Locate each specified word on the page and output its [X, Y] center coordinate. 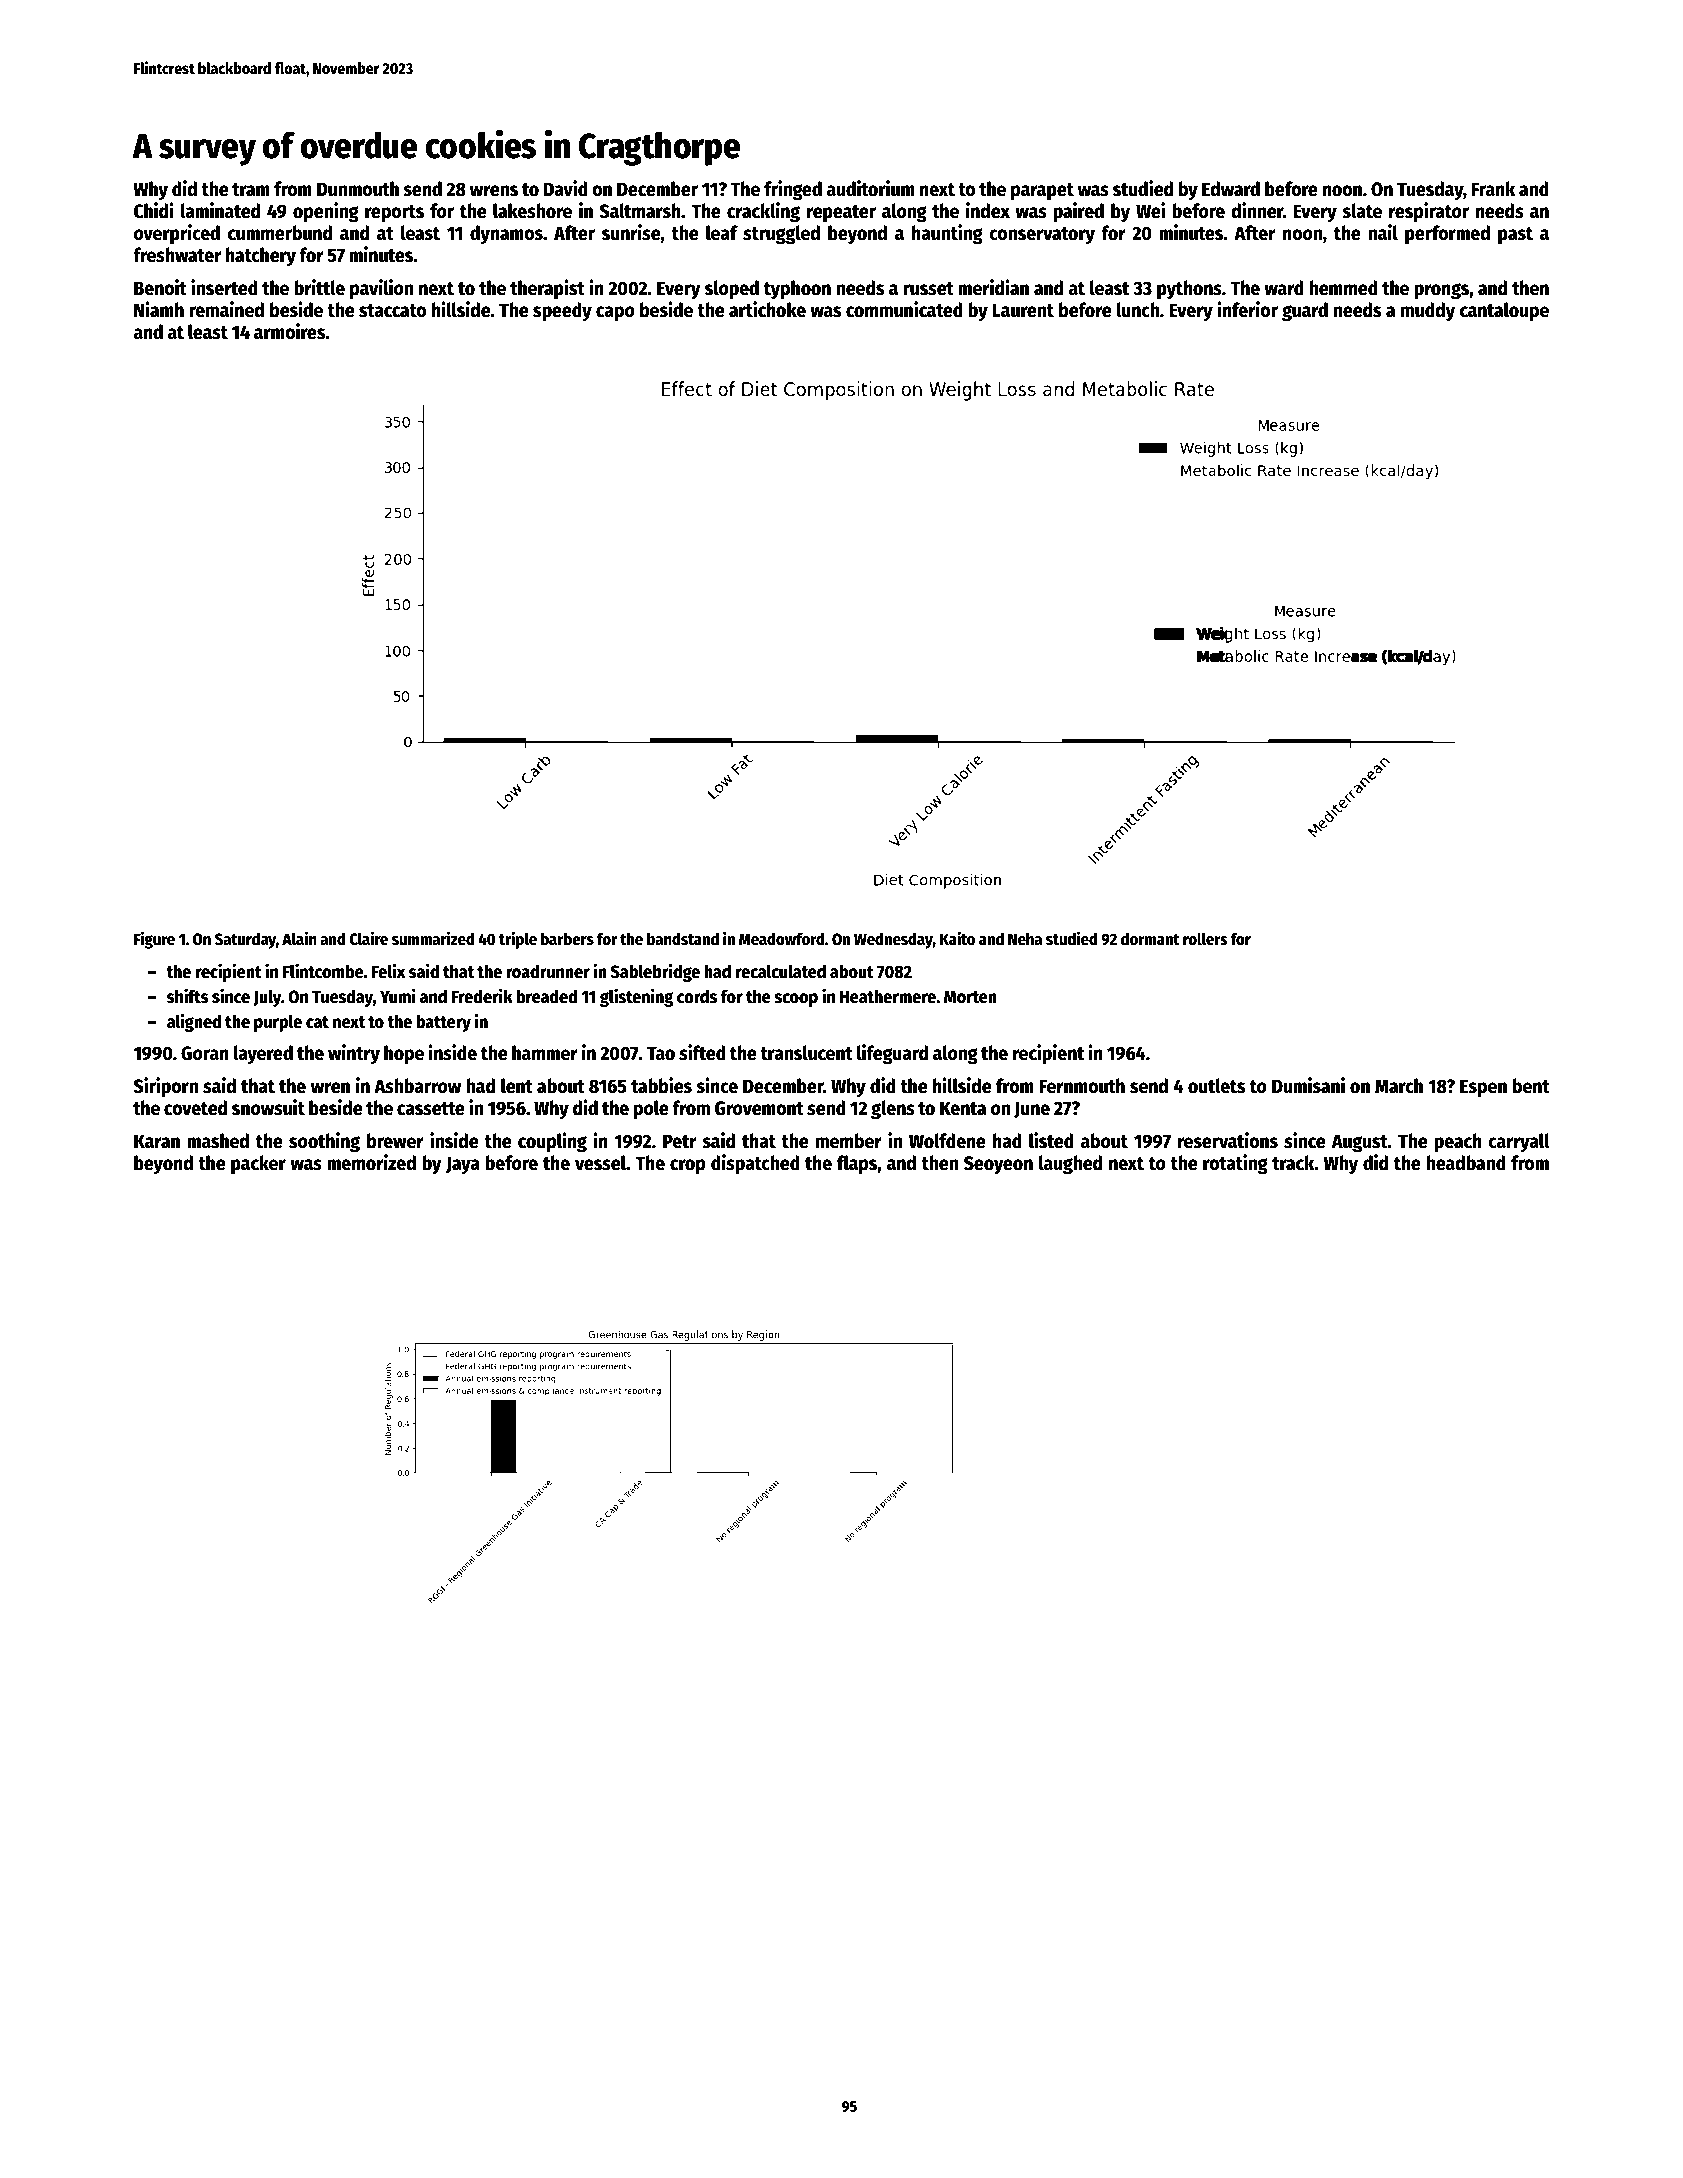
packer [258, 1164]
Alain [299, 938]
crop [687, 1166]
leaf [722, 233]
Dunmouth [358, 189]
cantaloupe [1504, 311]
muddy [1428, 311]
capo [615, 313]
